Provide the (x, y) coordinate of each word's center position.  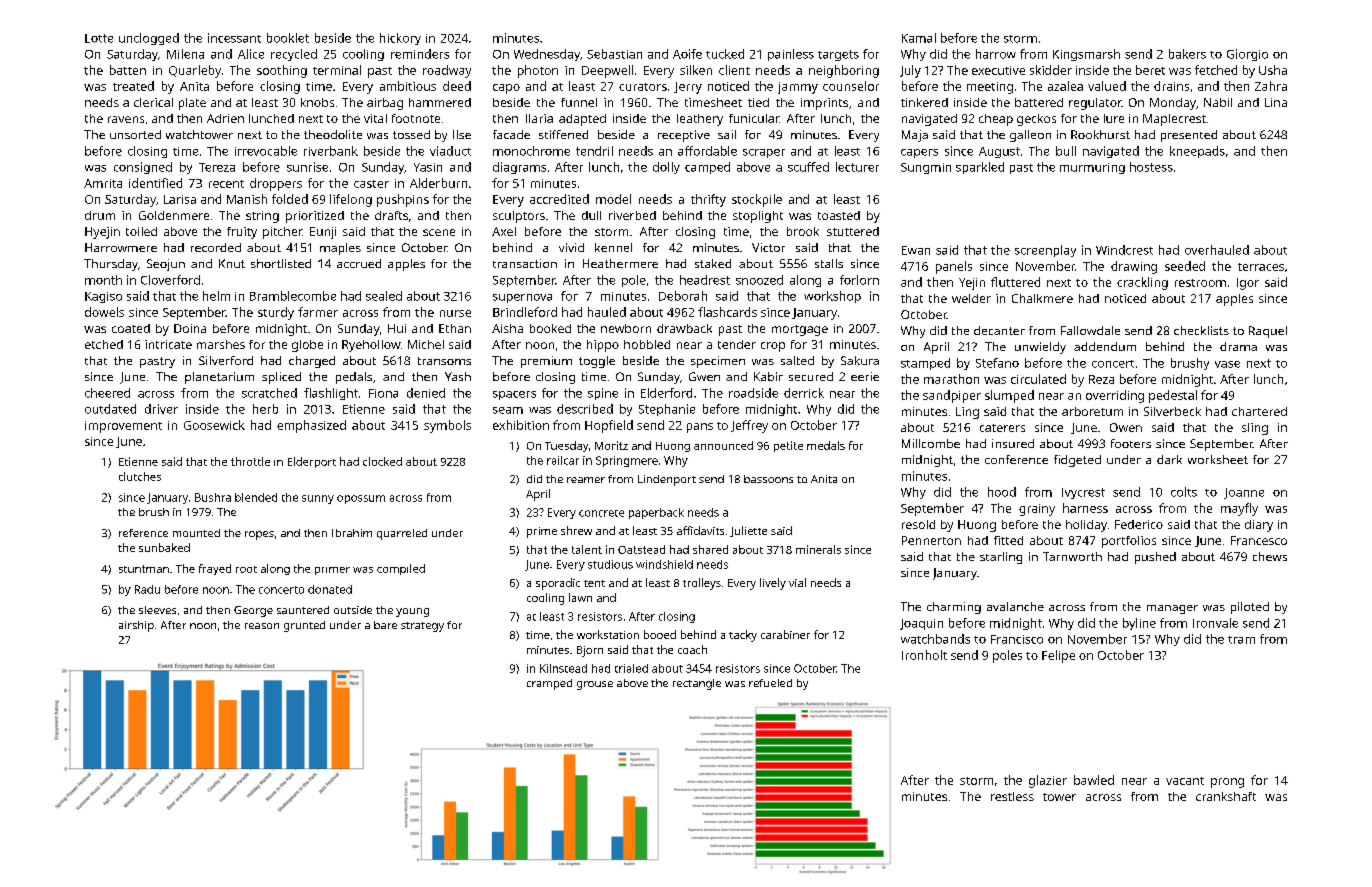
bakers (1187, 54)
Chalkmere (1042, 298)
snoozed (759, 280)
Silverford (226, 360)
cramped (549, 684)
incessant (234, 38)
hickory (400, 39)
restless (1012, 796)
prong (1227, 783)
